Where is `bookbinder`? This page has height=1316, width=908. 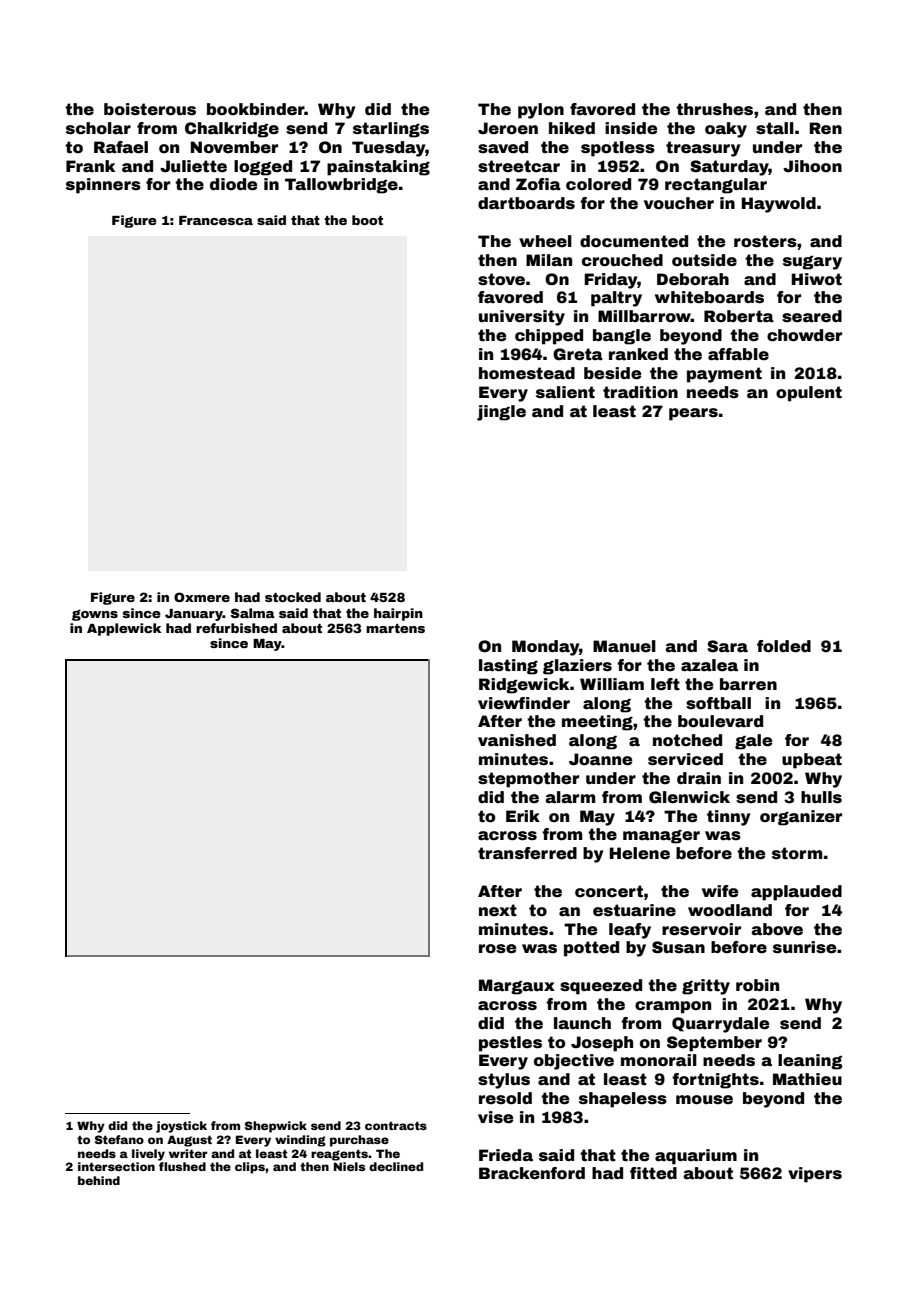
bookbinder is located at coordinates (256, 109).
